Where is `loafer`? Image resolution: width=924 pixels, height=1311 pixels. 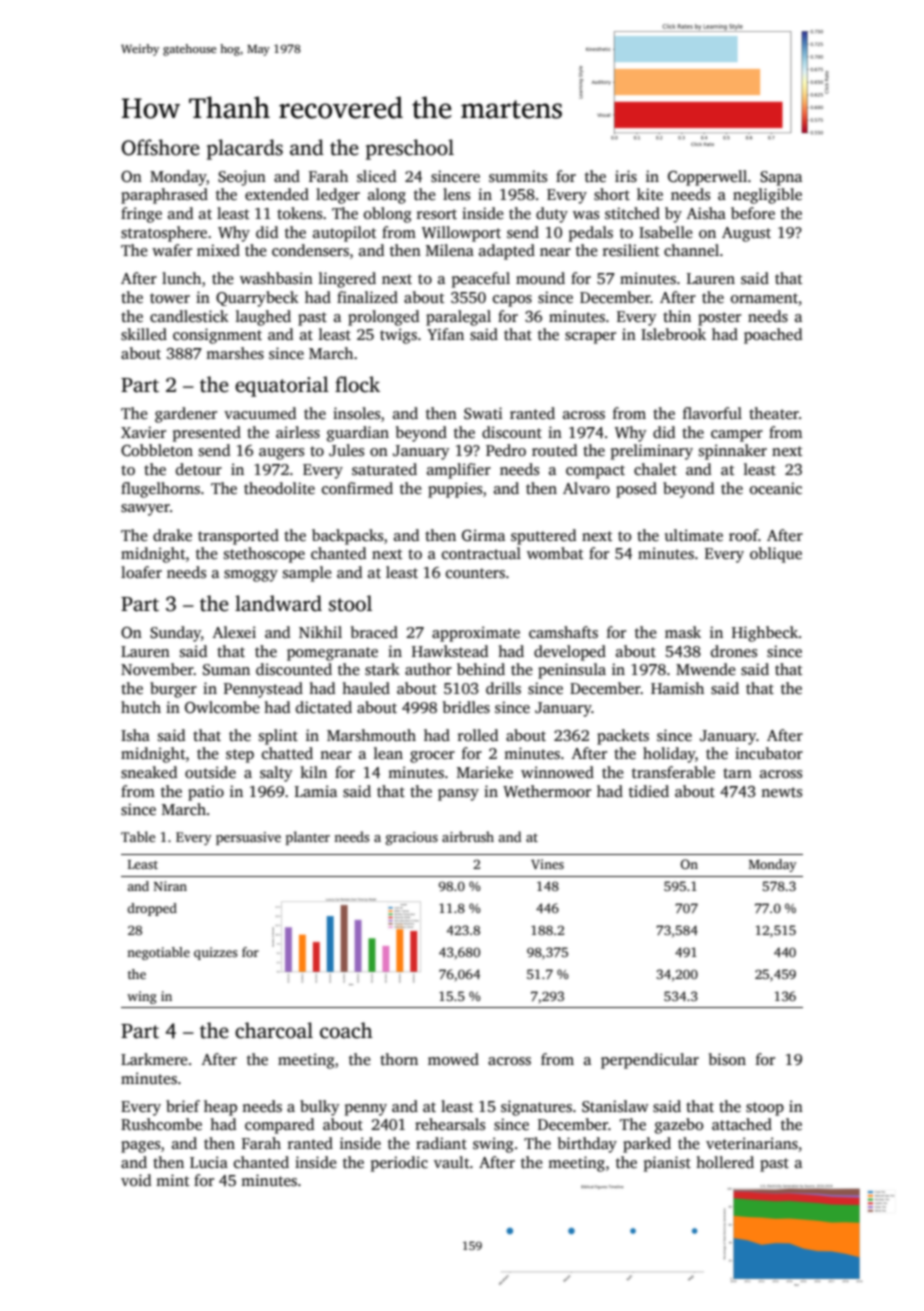 loafer is located at coordinates (141, 572).
